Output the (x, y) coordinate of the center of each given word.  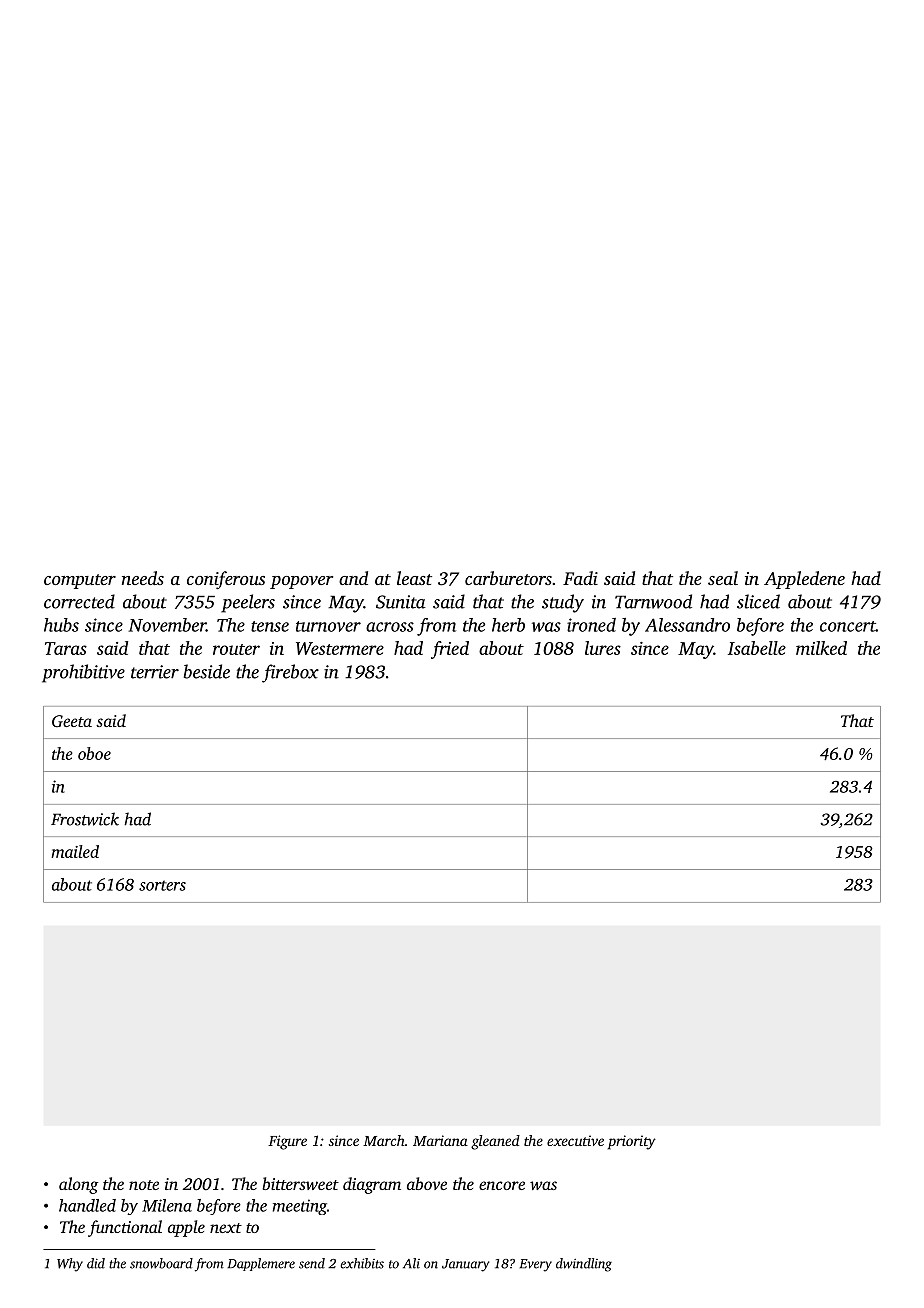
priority (632, 1142)
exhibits (362, 1263)
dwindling (584, 1265)
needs (143, 578)
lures (603, 648)
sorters (162, 885)
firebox (290, 673)
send (312, 1263)
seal (723, 578)
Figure (287, 1142)
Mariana (440, 1140)
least (414, 578)
